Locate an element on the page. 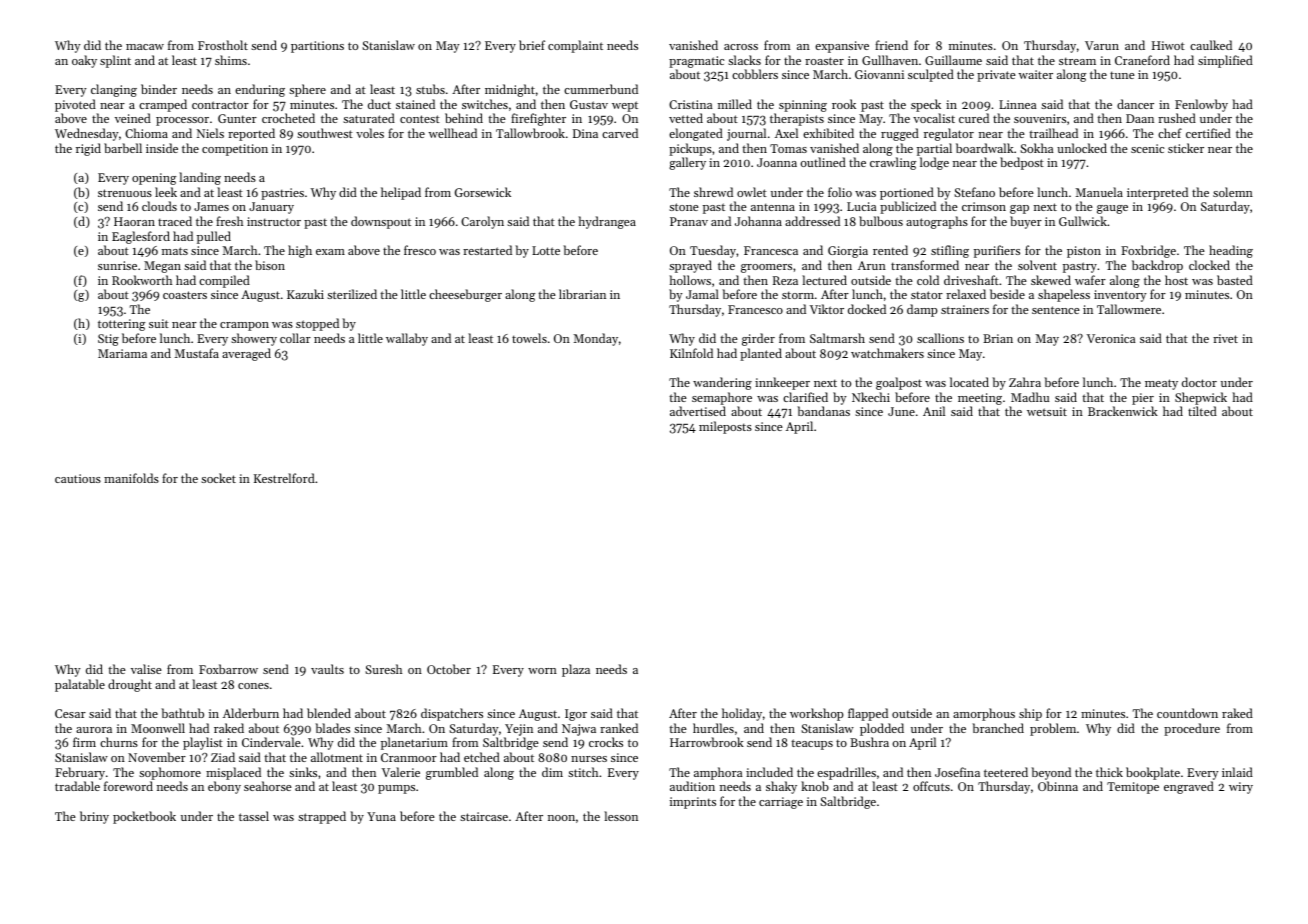 Image resolution: width=1308 pixels, height=924 pixels. shims is located at coordinates (231, 60).
